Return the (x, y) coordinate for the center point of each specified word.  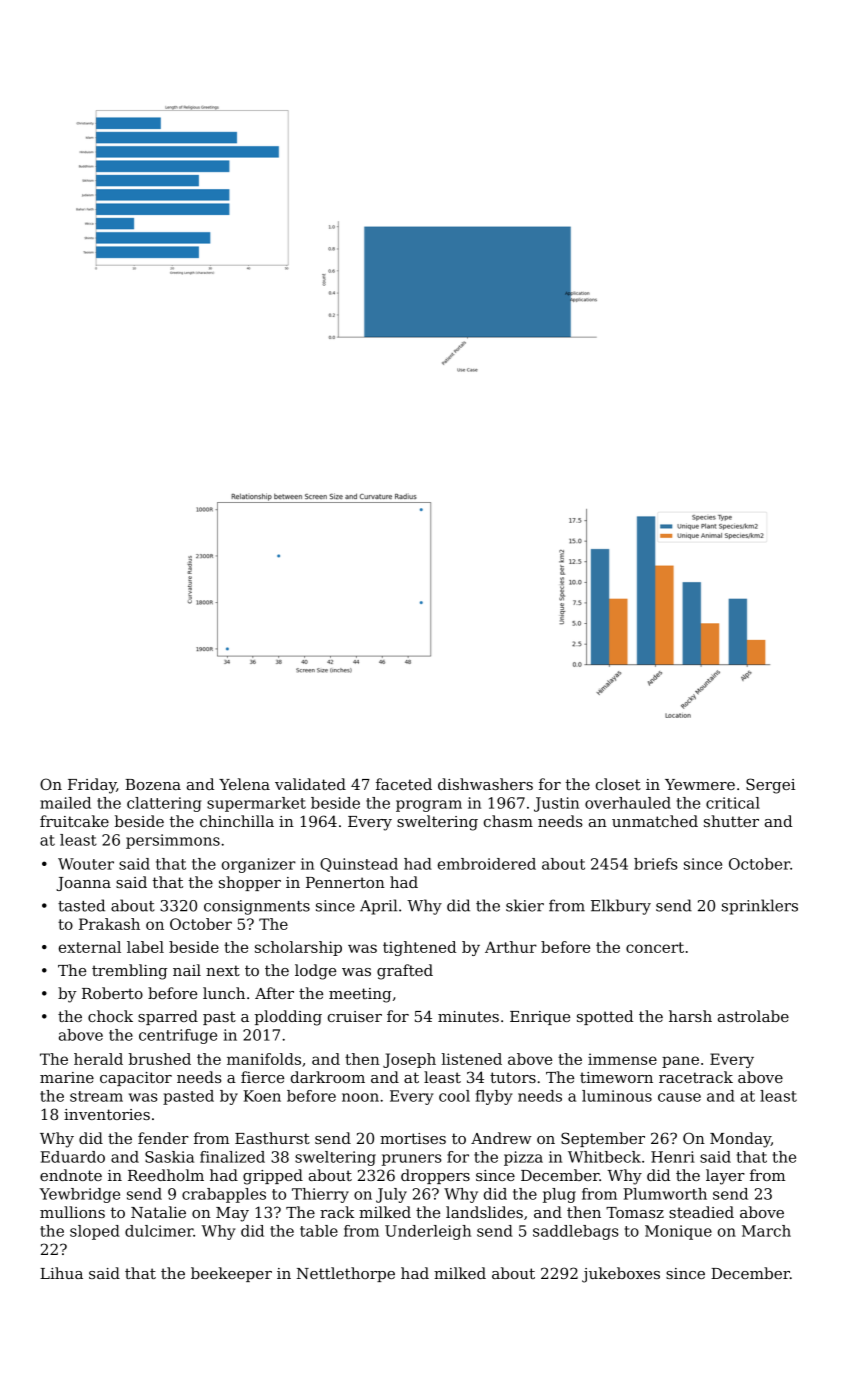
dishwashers (485, 784)
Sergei (770, 786)
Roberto (112, 993)
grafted (405, 972)
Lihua (61, 1273)
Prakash (109, 924)
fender (163, 1138)
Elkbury (621, 907)
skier (525, 905)
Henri (673, 1157)
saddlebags (576, 1232)
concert (655, 947)
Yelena (244, 784)
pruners (412, 1160)
